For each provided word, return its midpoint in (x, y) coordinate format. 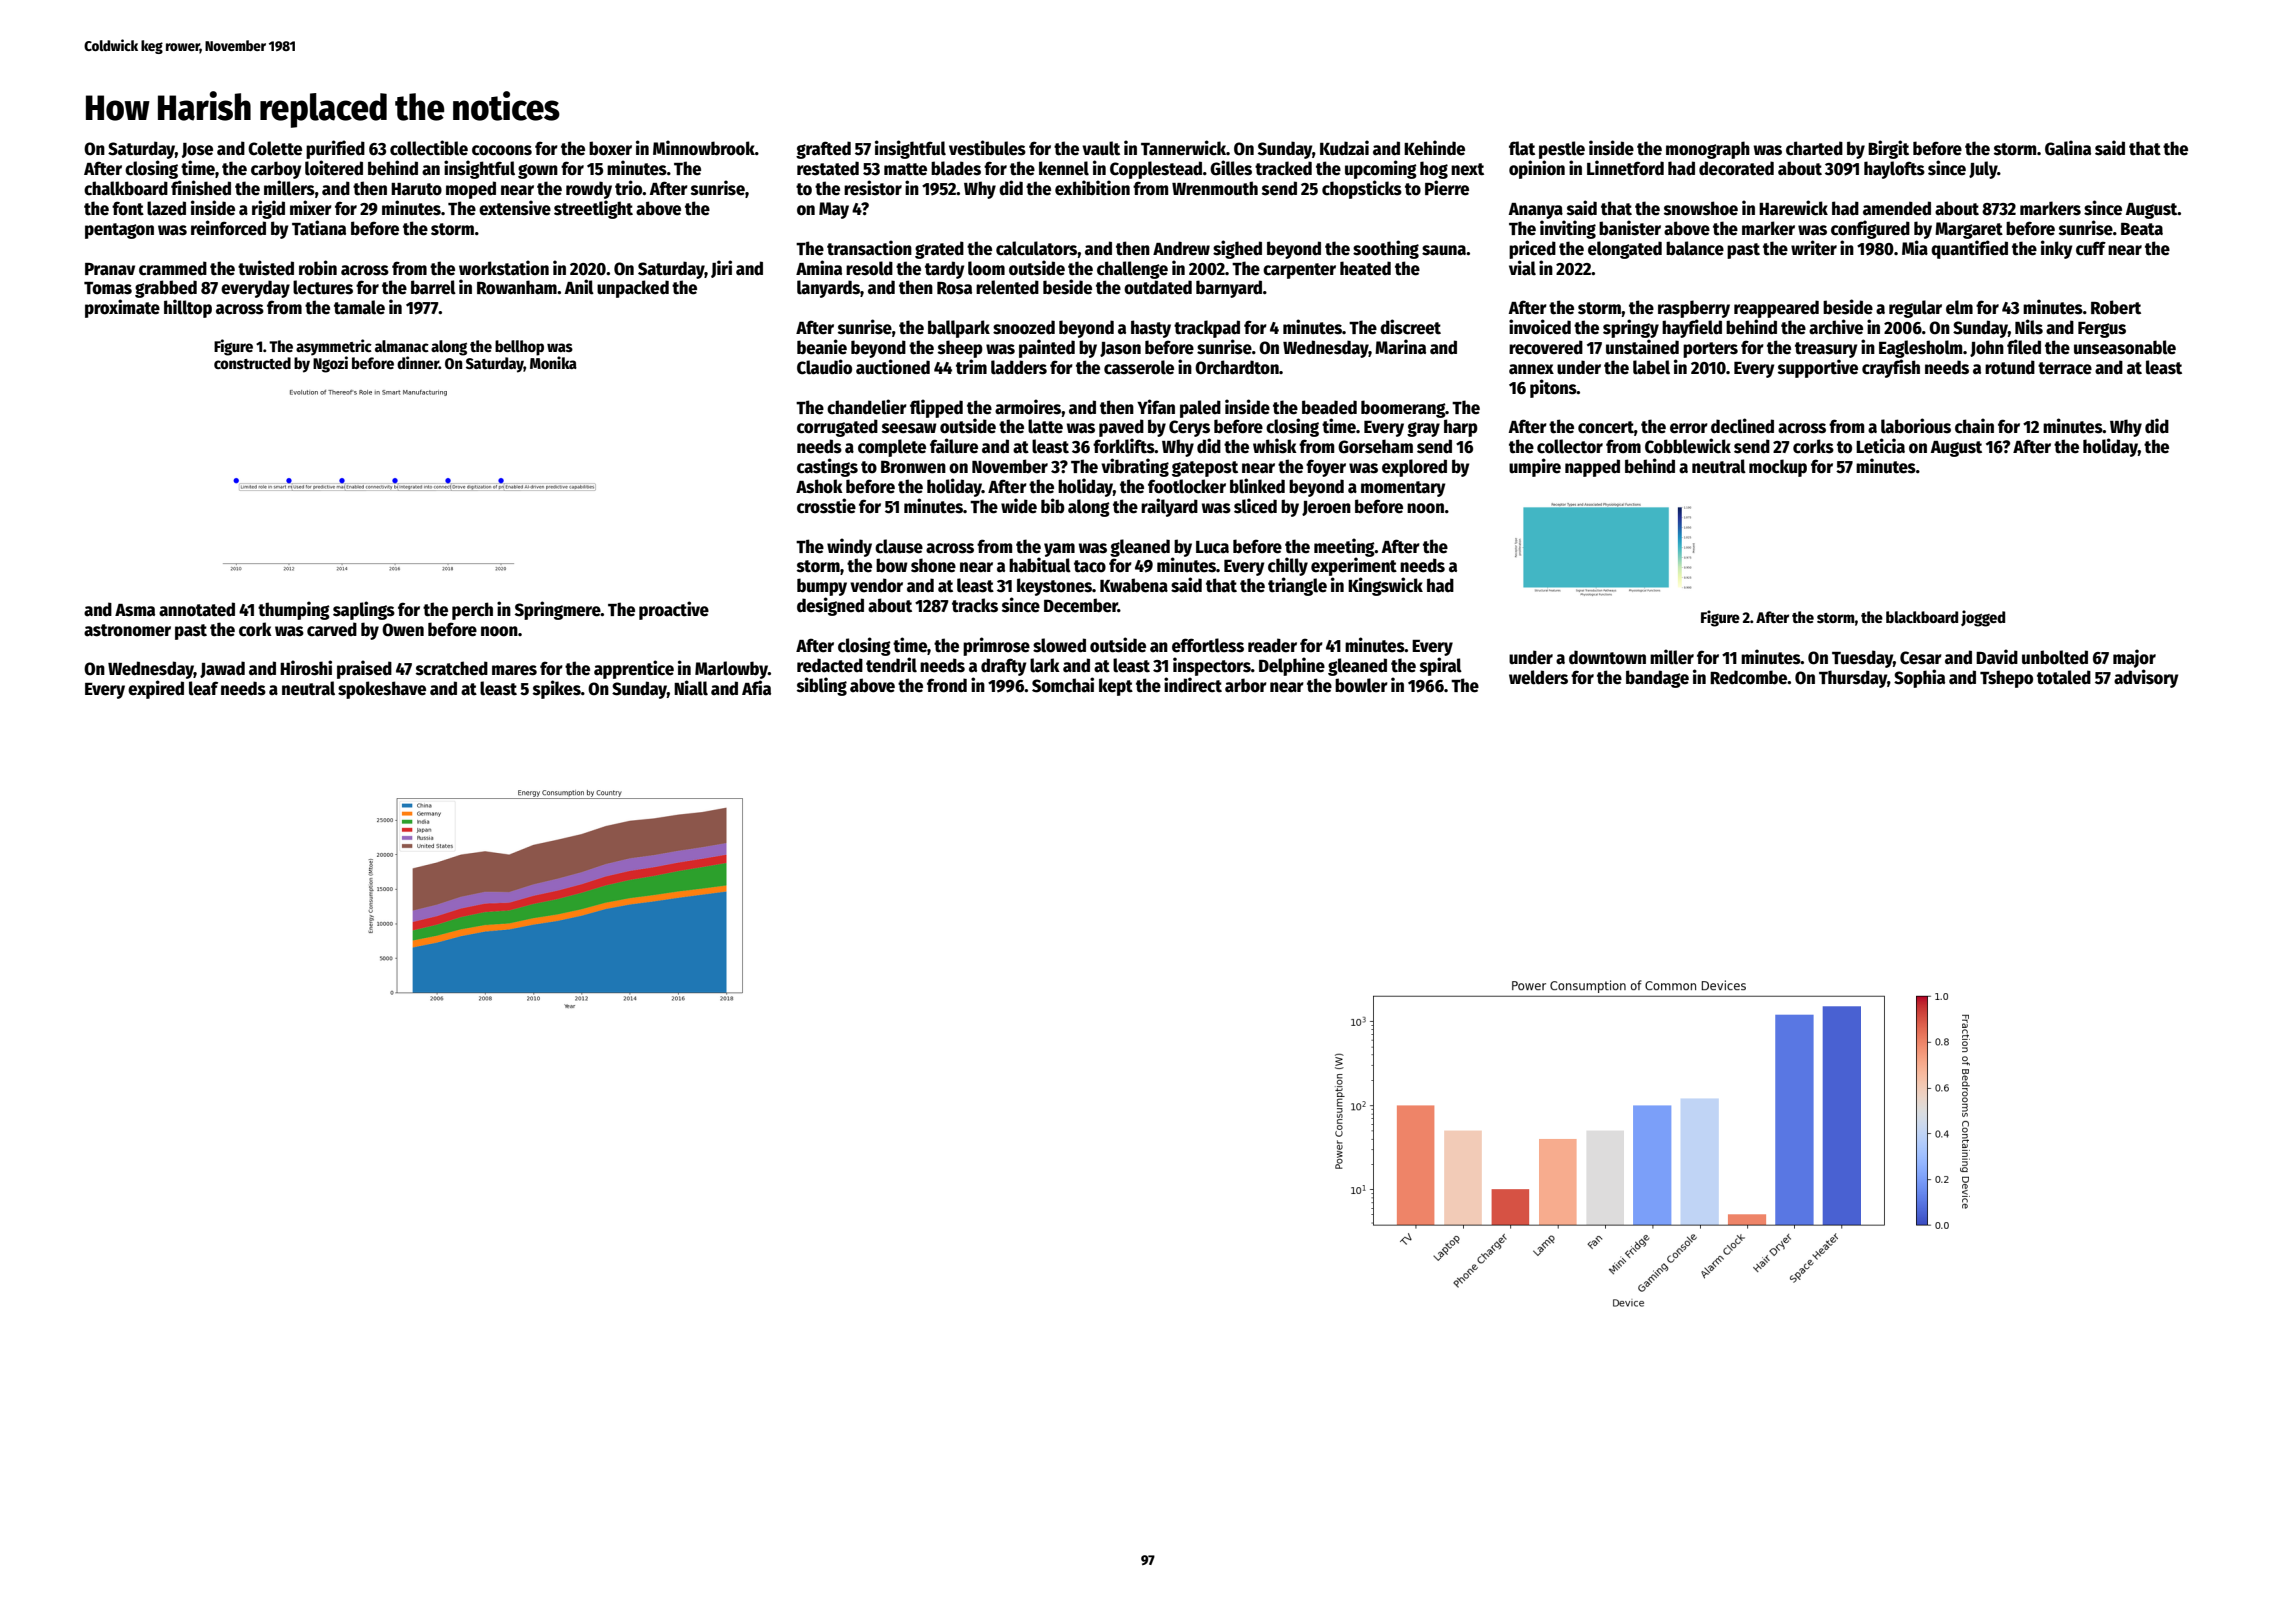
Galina (2068, 148)
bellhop (519, 348)
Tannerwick (1183, 148)
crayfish (1891, 368)
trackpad (1207, 329)
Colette (275, 148)
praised (364, 669)
